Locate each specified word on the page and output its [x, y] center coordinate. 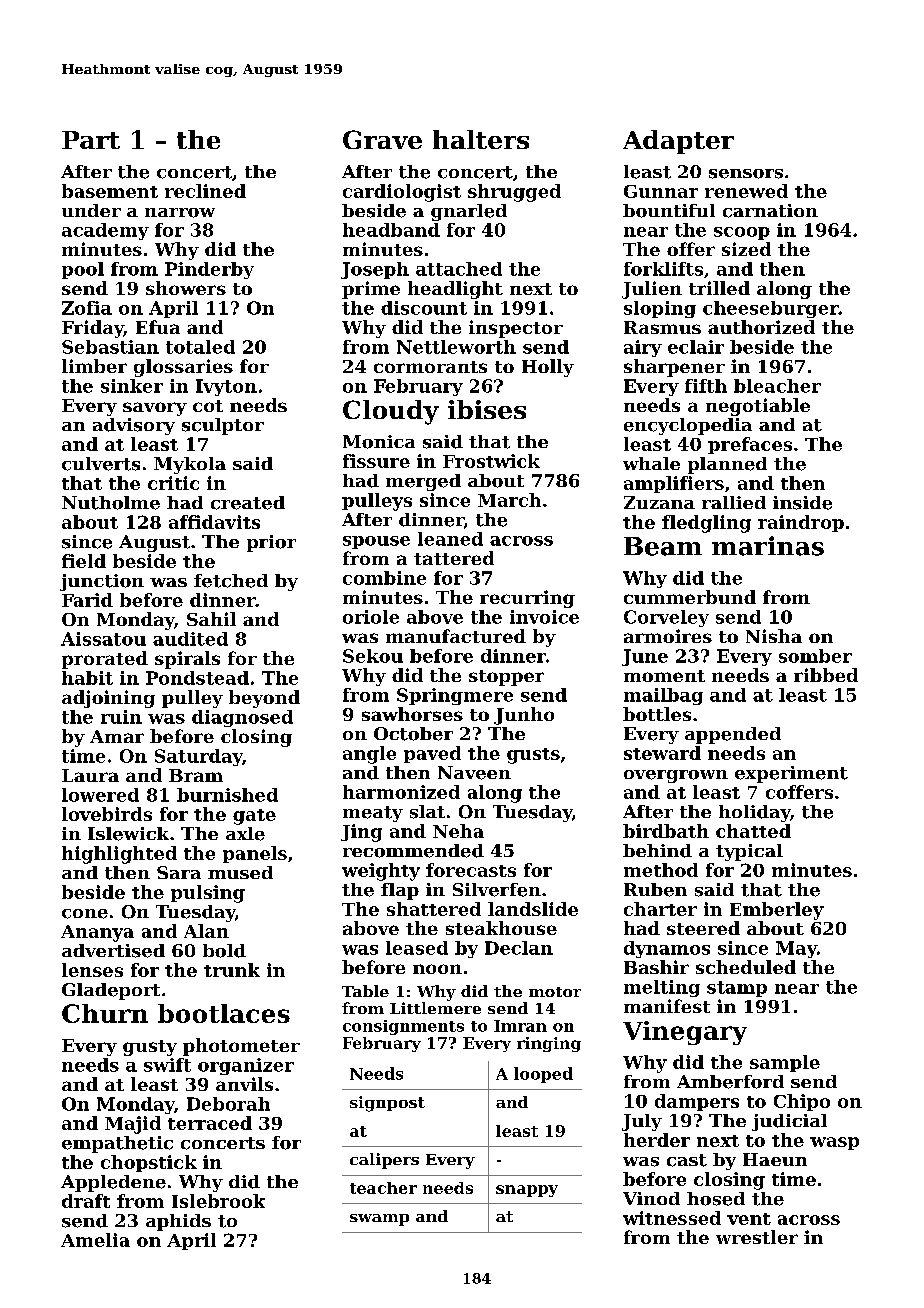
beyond [264, 699]
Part [91, 140]
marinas [768, 546]
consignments [403, 1027]
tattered [454, 558]
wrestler [757, 1237]
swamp [379, 1220]
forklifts [663, 269]
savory [155, 409]
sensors [746, 174]
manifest [667, 1006]
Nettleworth [456, 347]
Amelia [95, 1240]
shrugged [514, 193]
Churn [105, 1013]
